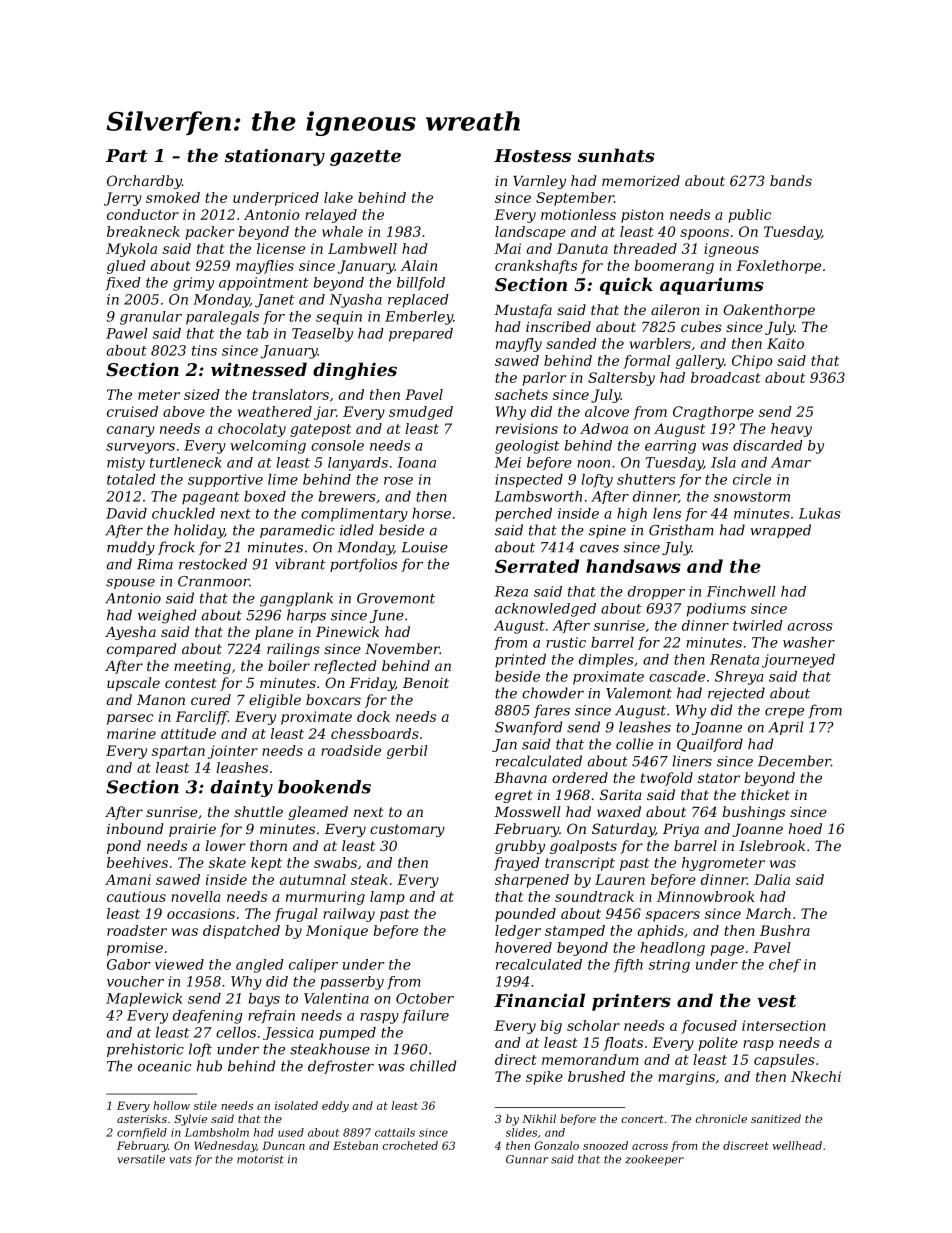  What do you see at coordinates (325, 413) in the screenshot?
I see `jar` at bounding box center [325, 413].
